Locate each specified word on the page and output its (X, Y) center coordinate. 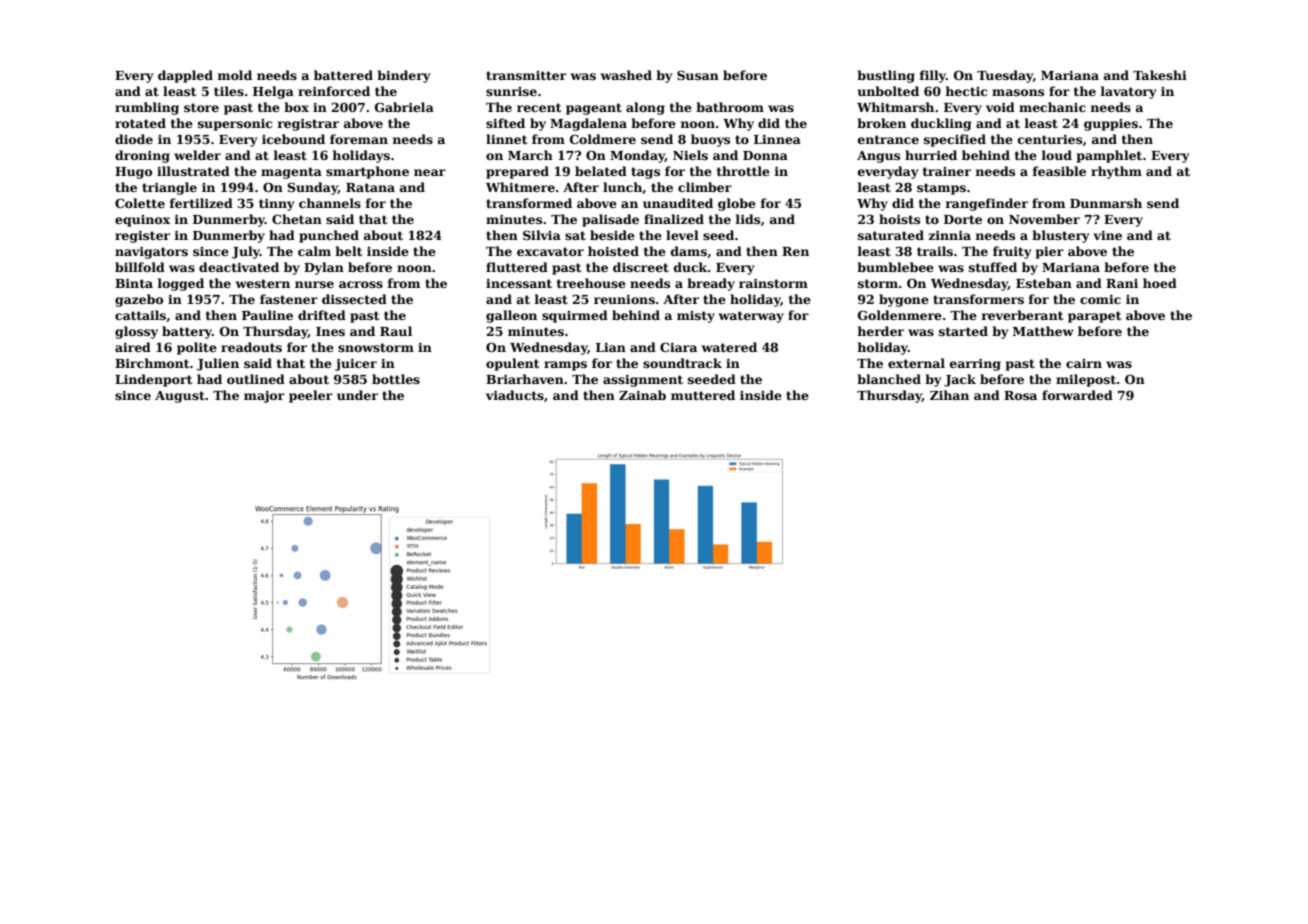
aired (133, 347)
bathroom (730, 107)
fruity (1012, 252)
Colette (140, 203)
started (963, 331)
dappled (185, 76)
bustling (886, 76)
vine (1107, 235)
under (357, 395)
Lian (611, 347)
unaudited (678, 203)
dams (689, 251)
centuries (1050, 139)
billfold (140, 267)
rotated (140, 123)
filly (932, 76)
